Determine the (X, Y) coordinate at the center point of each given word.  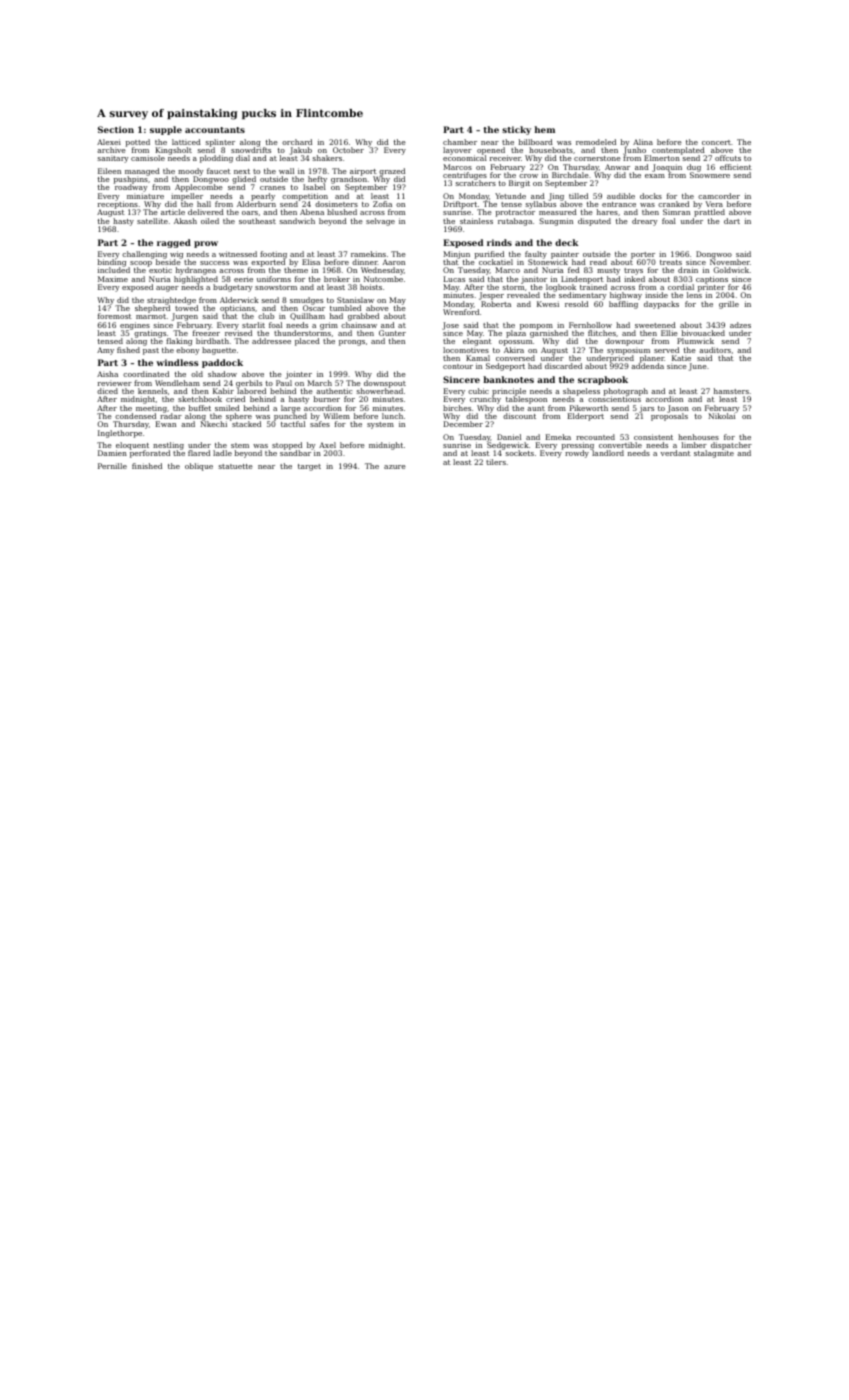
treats (671, 262)
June (698, 367)
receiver (505, 158)
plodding (216, 159)
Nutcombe (383, 279)
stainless (476, 221)
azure (395, 467)
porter (643, 255)
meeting (151, 409)
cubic (478, 391)
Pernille (112, 466)
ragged (174, 243)
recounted (595, 437)
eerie (243, 279)
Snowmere (710, 175)
